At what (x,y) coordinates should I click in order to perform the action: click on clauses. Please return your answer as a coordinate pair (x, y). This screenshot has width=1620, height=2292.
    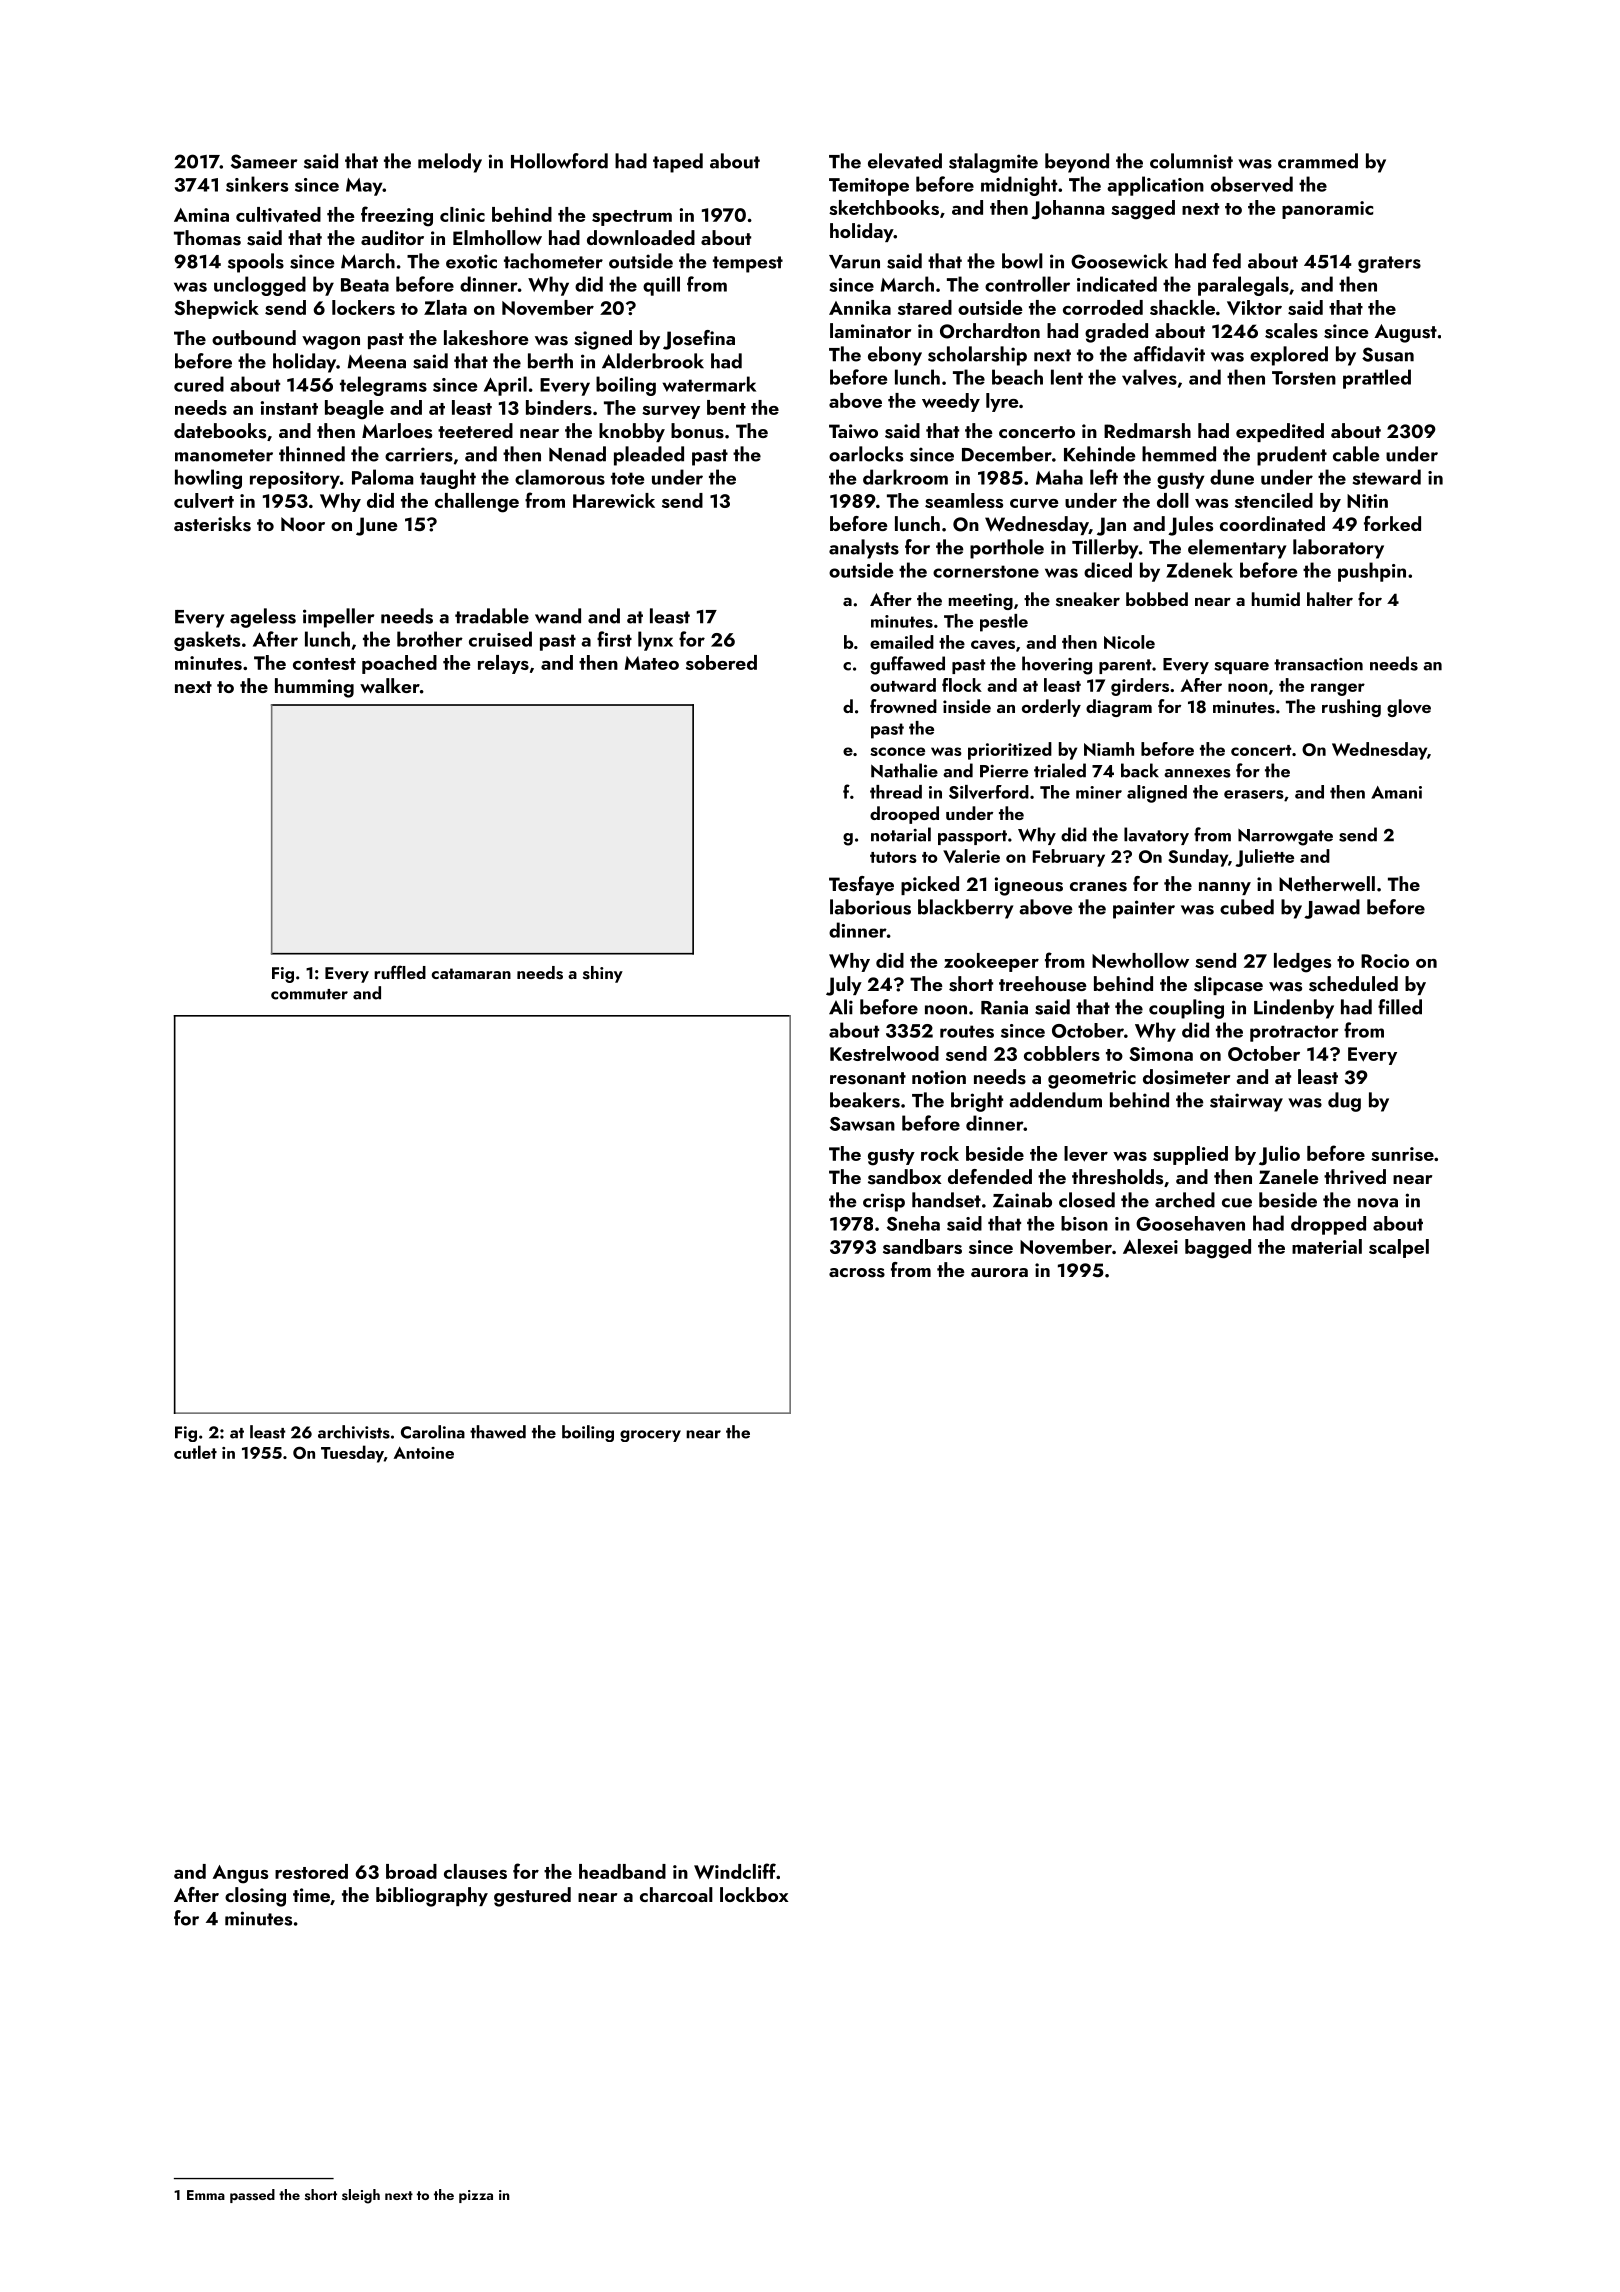
    Looking at the image, I should click on (475, 1871).
